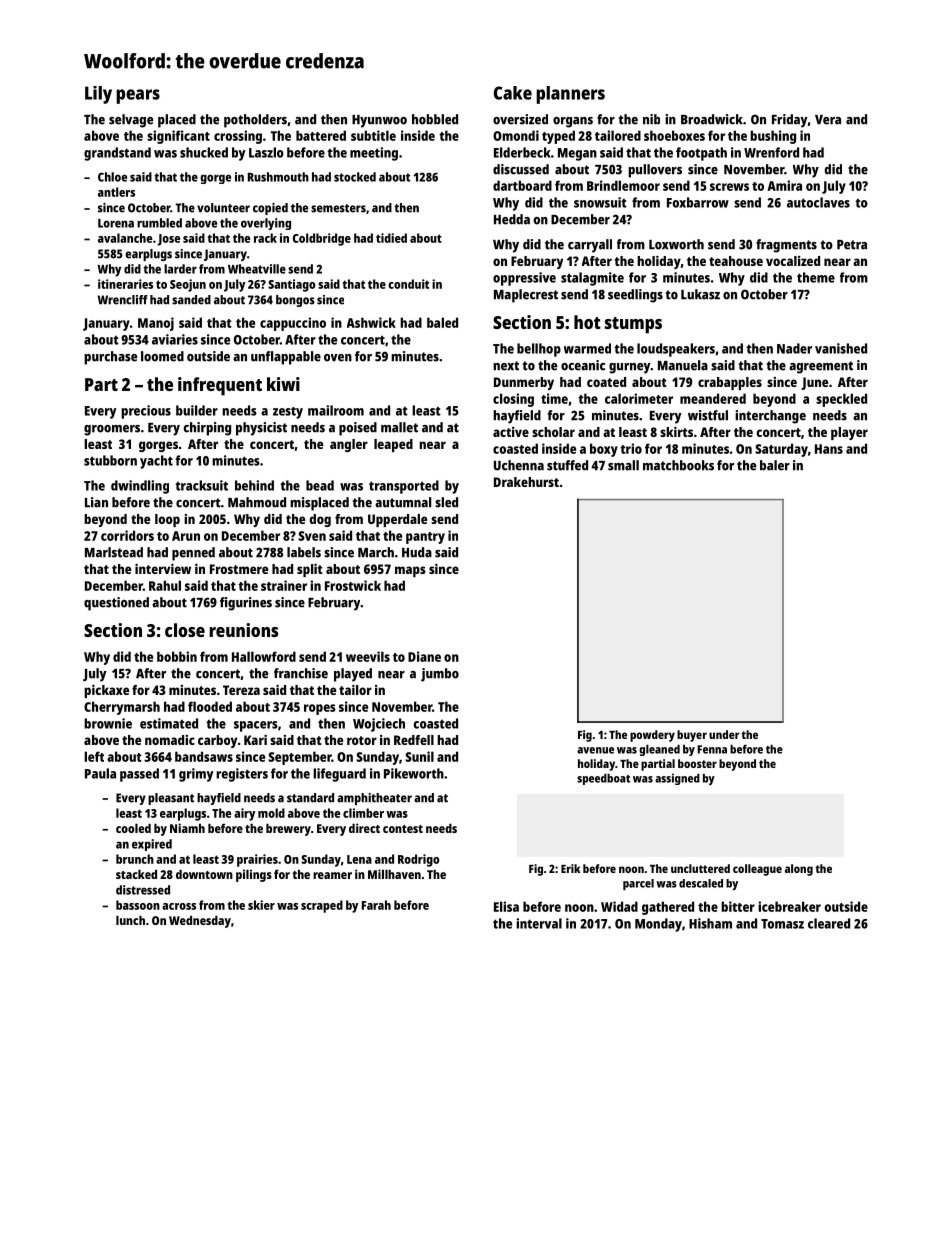 This screenshot has width=952, height=1233. Describe the element at coordinates (130, 920) in the screenshot. I see `lunch` at that location.
